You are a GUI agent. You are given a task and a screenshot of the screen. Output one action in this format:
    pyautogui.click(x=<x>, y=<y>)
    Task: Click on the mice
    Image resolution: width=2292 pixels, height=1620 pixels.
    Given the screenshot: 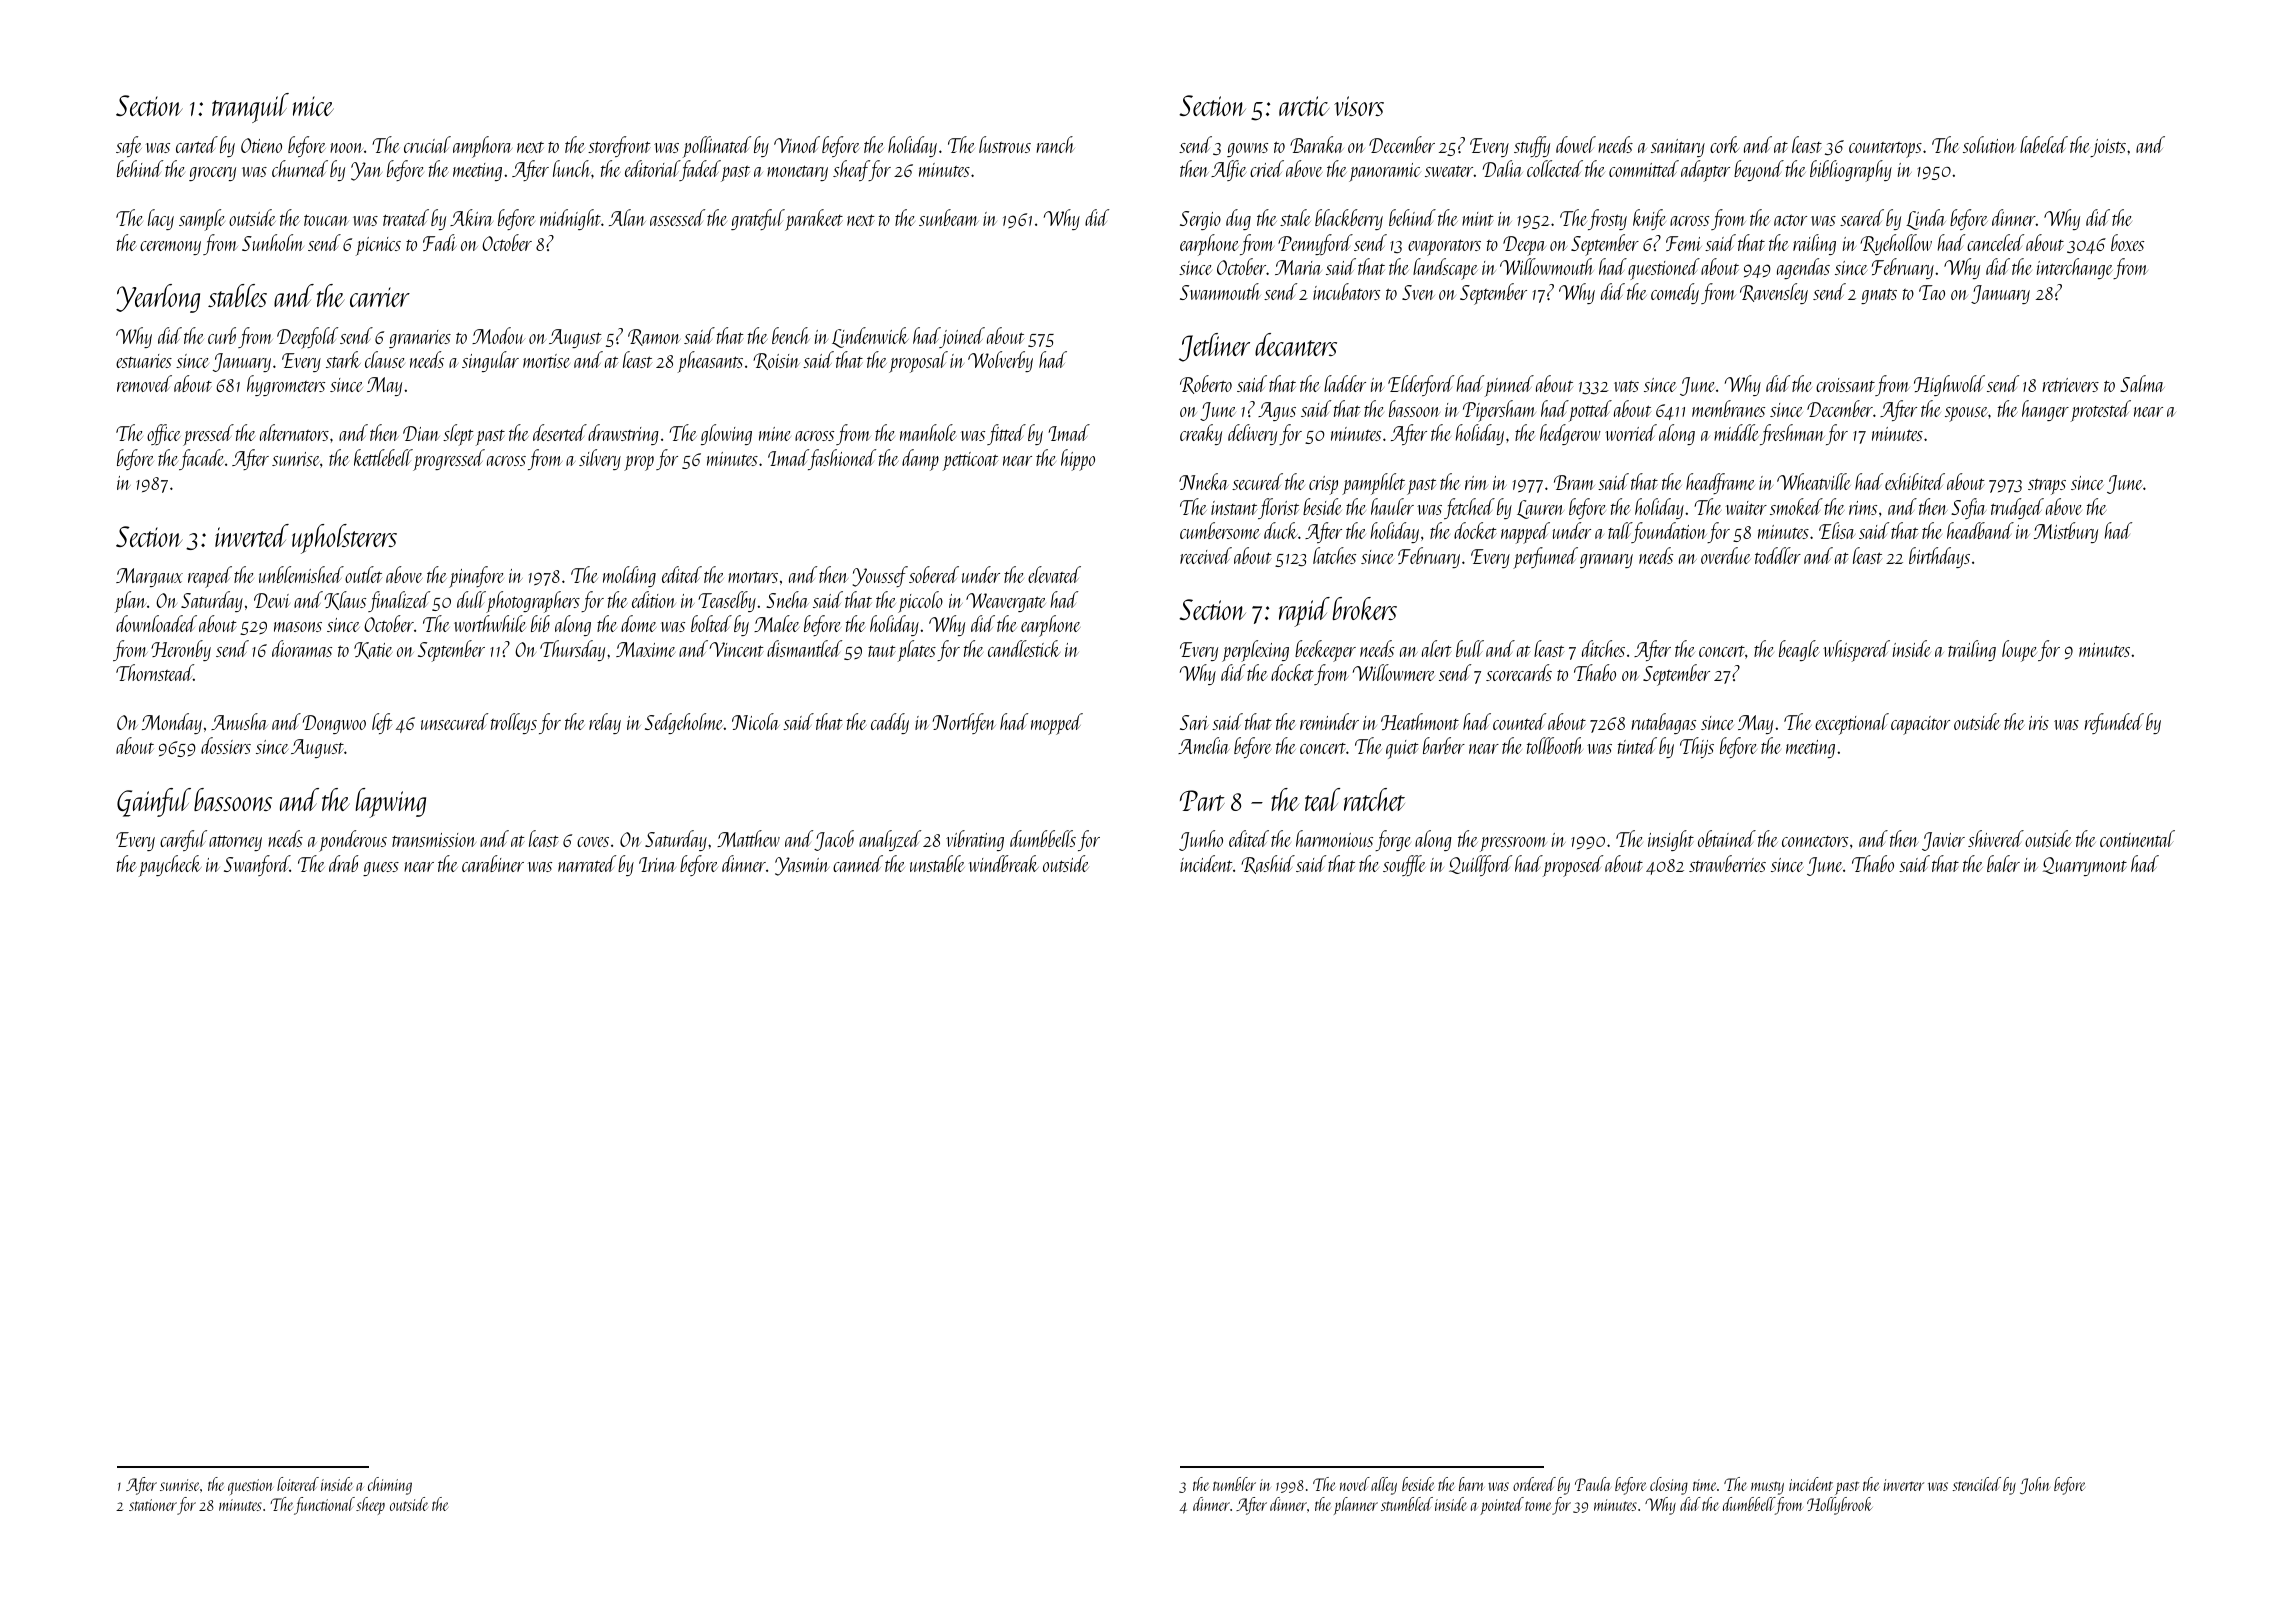 What is the action you would take?
    pyautogui.click(x=313, y=106)
